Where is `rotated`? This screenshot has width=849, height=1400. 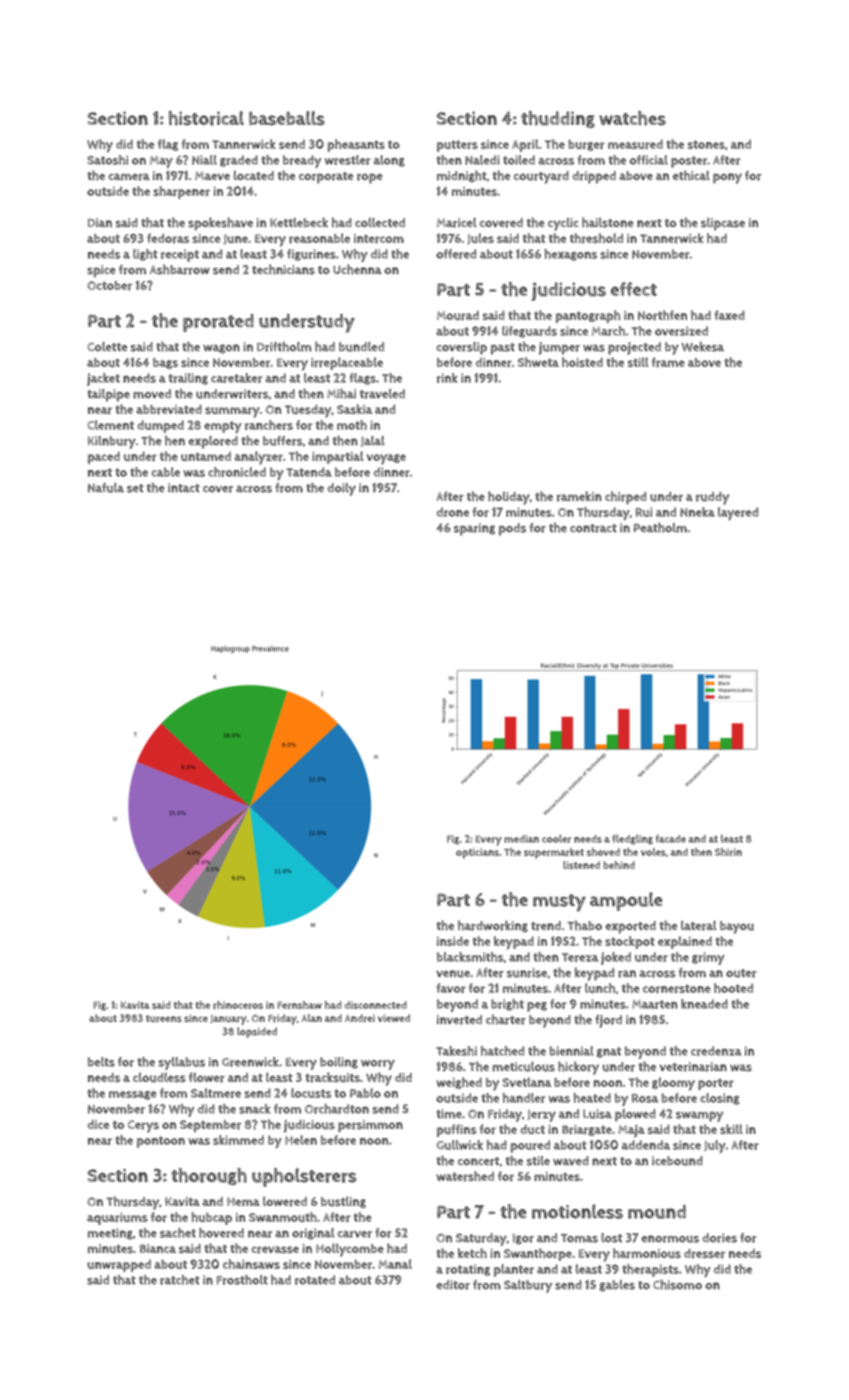
rotated is located at coordinates (315, 1280).
